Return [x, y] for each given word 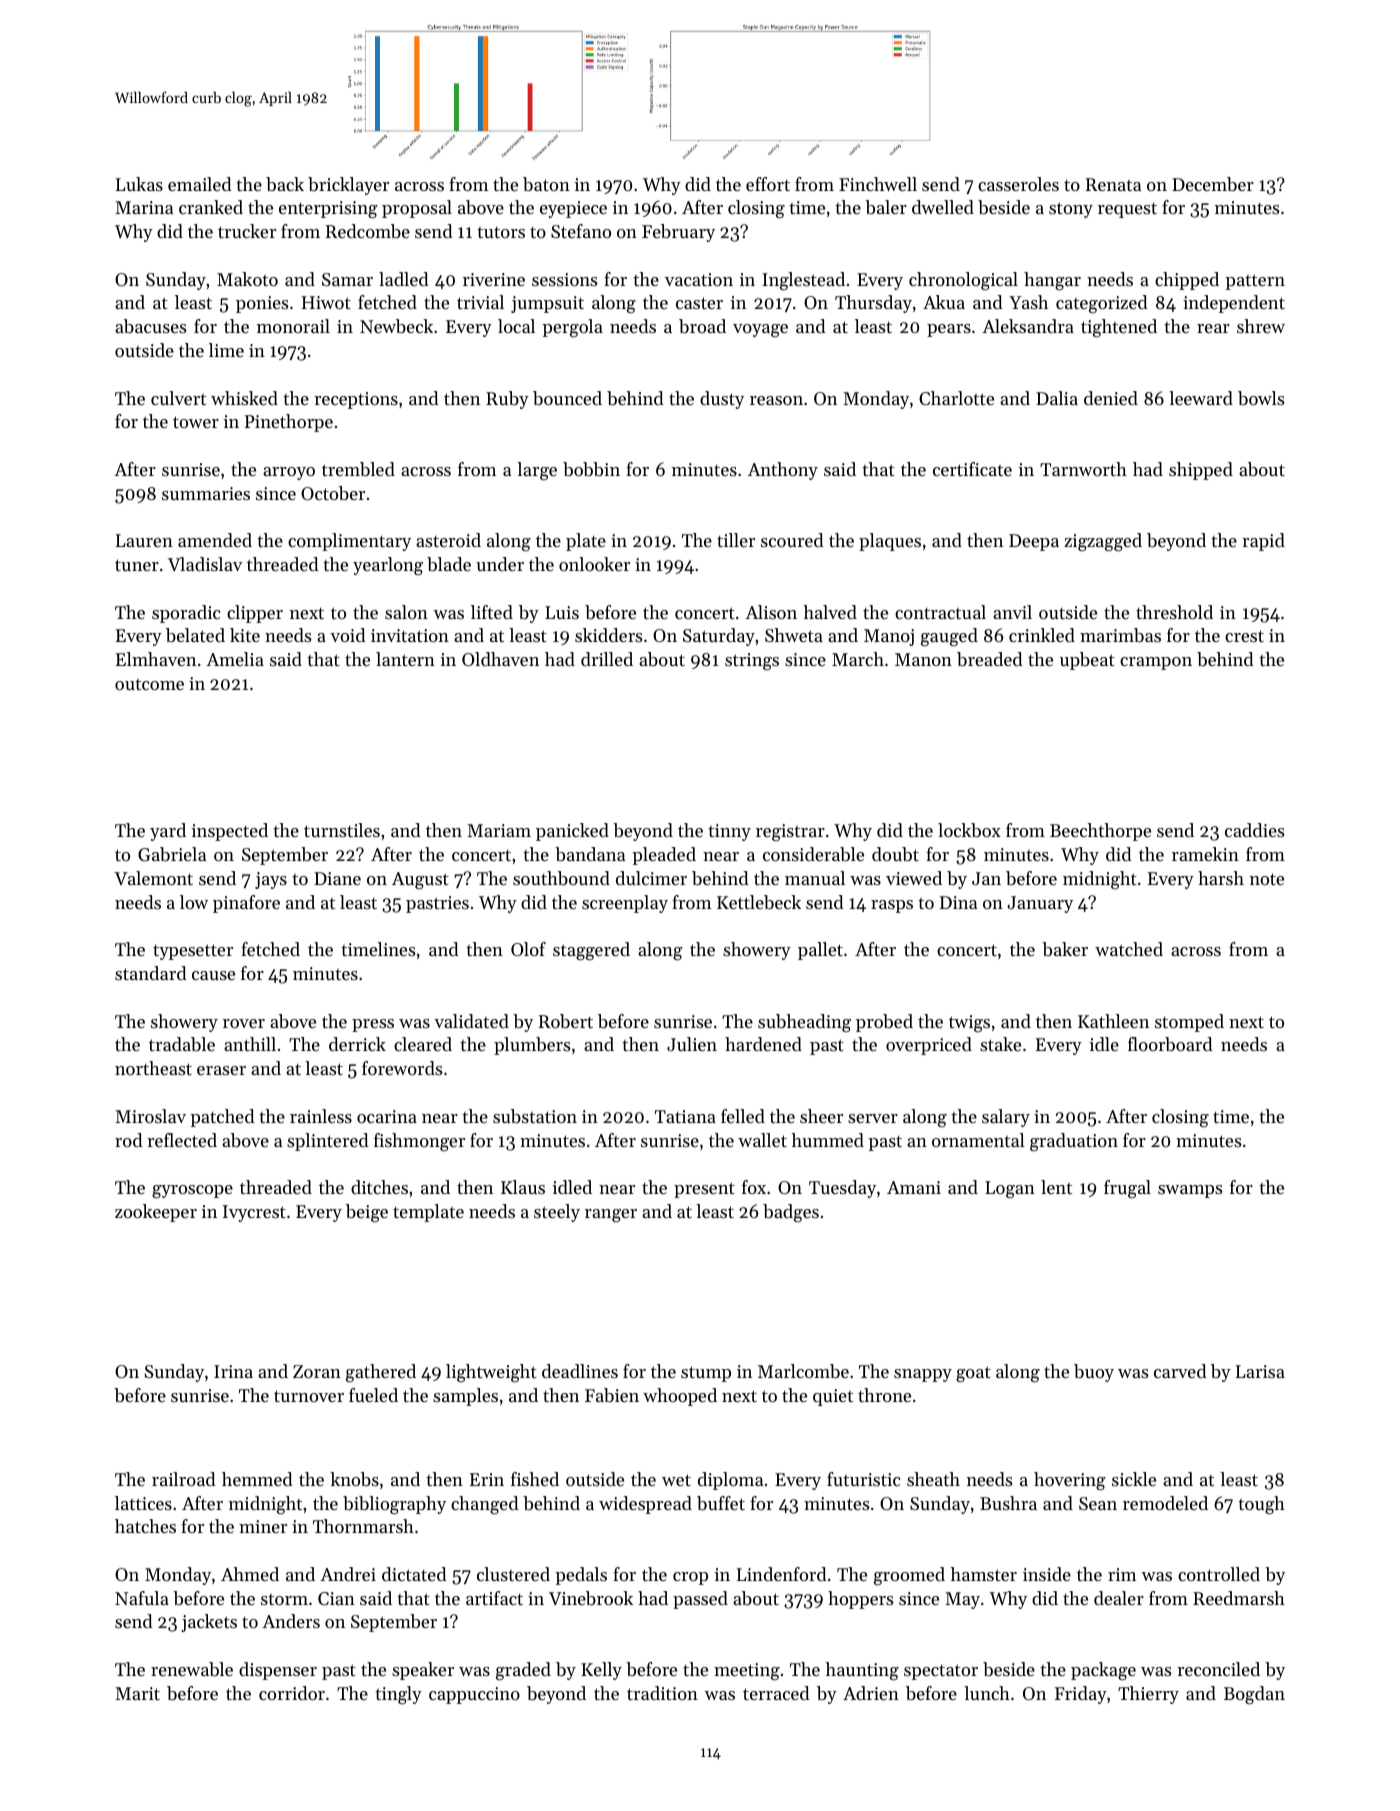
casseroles [1018, 184]
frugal [1127, 1189]
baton [546, 184]
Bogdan [1254, 1695]
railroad [184, 1479]
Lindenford [782, 1574]
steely [557, 1213]
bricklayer [348, 186]
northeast [153, 1068]
